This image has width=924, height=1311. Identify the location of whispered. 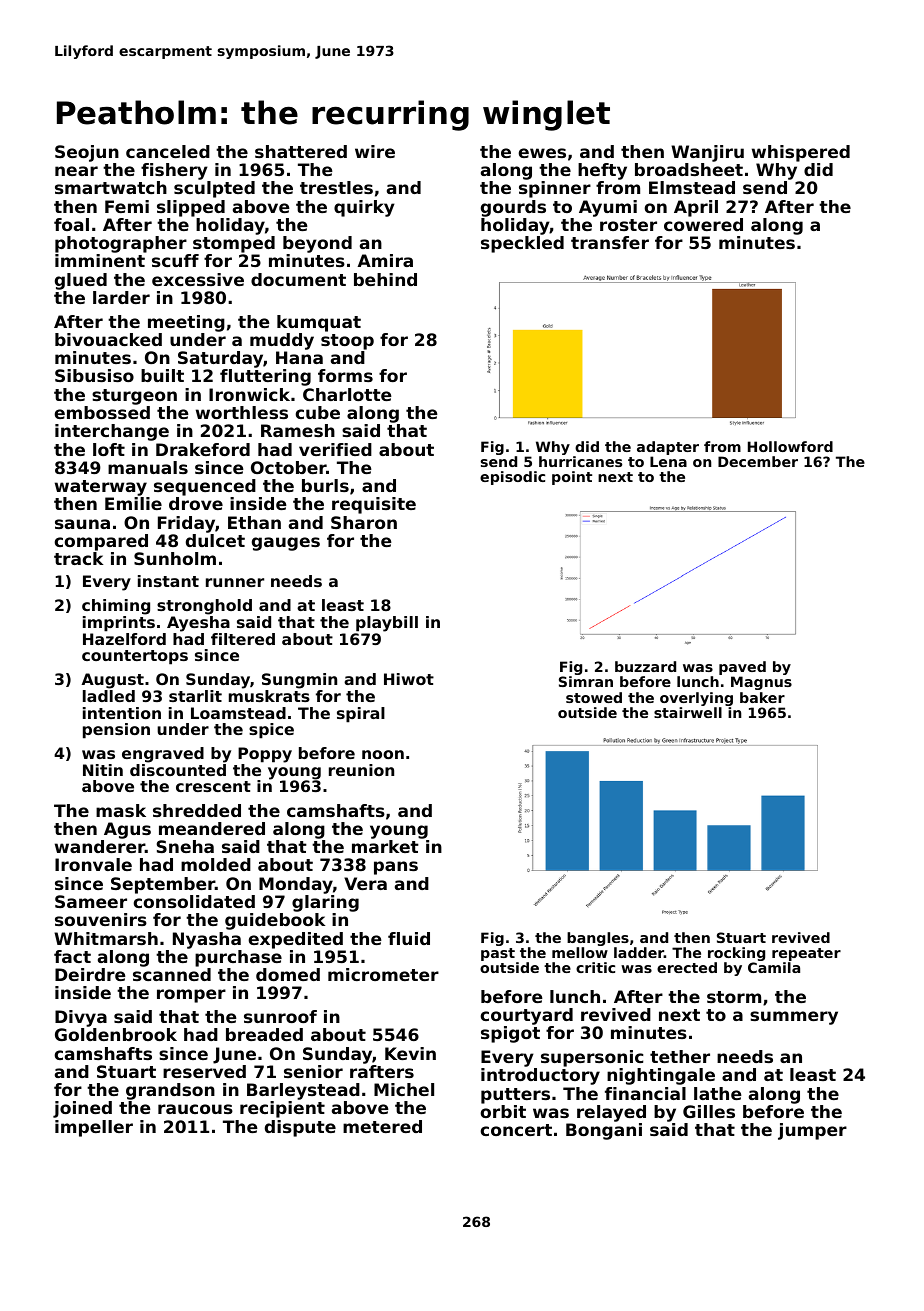
(801, 153).
